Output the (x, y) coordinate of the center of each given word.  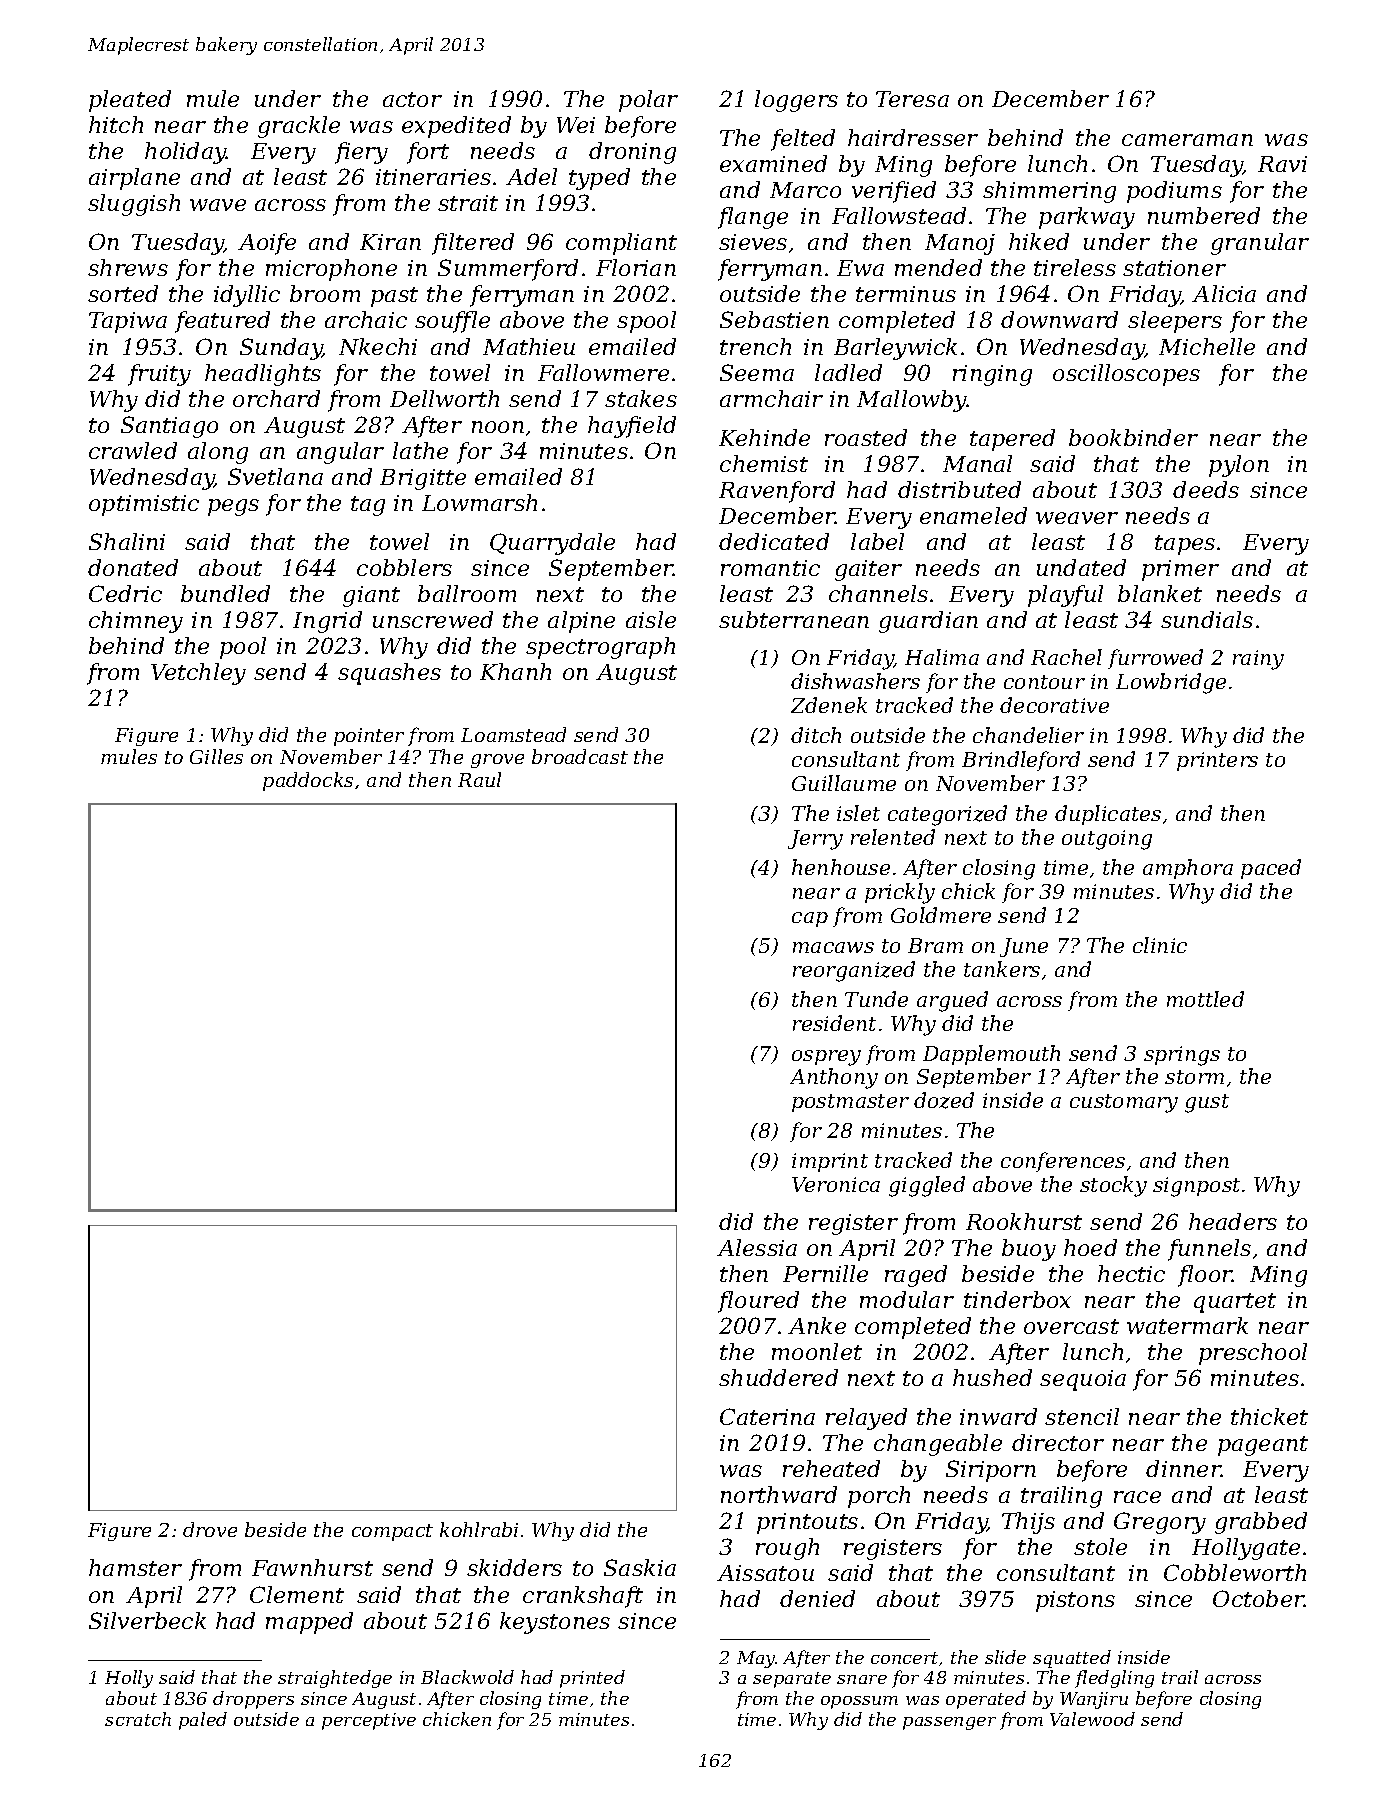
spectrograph (600, 648)
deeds (1206, 489)
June (1024, 947)
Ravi (1282, 164)
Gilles (216, 756)
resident (834, 1023)
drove (210, 1529)
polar (648, 101)
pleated (130, 101)
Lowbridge (1171, 683)
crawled (133, 450)
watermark (1187, 1325)
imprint (830, 1162)
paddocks (308, 781)
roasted (866, 437)
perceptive (369, 1721)
